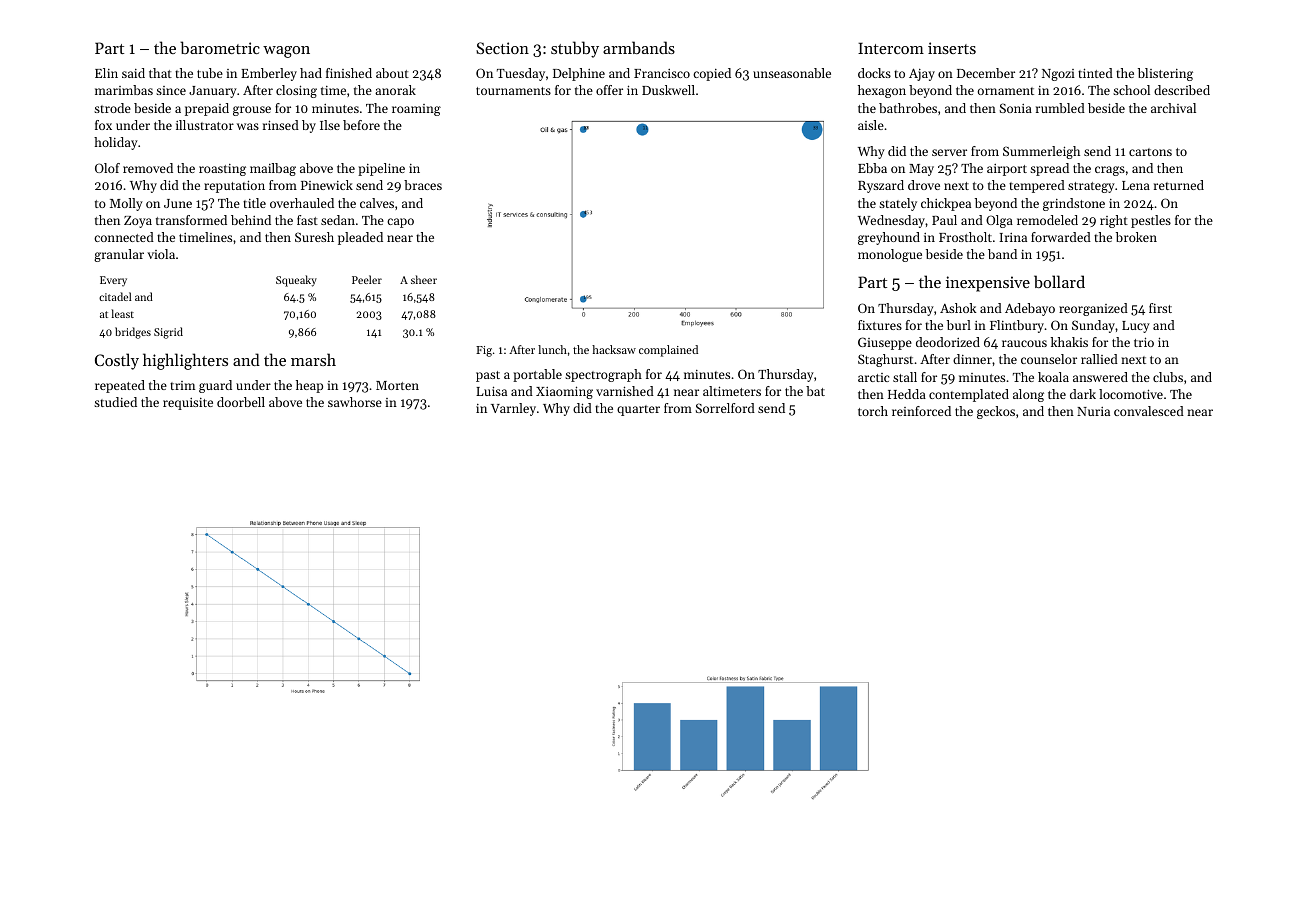  Describe the element at coordinates (1160, 308) in the screenshot. I see `first` at that location.
